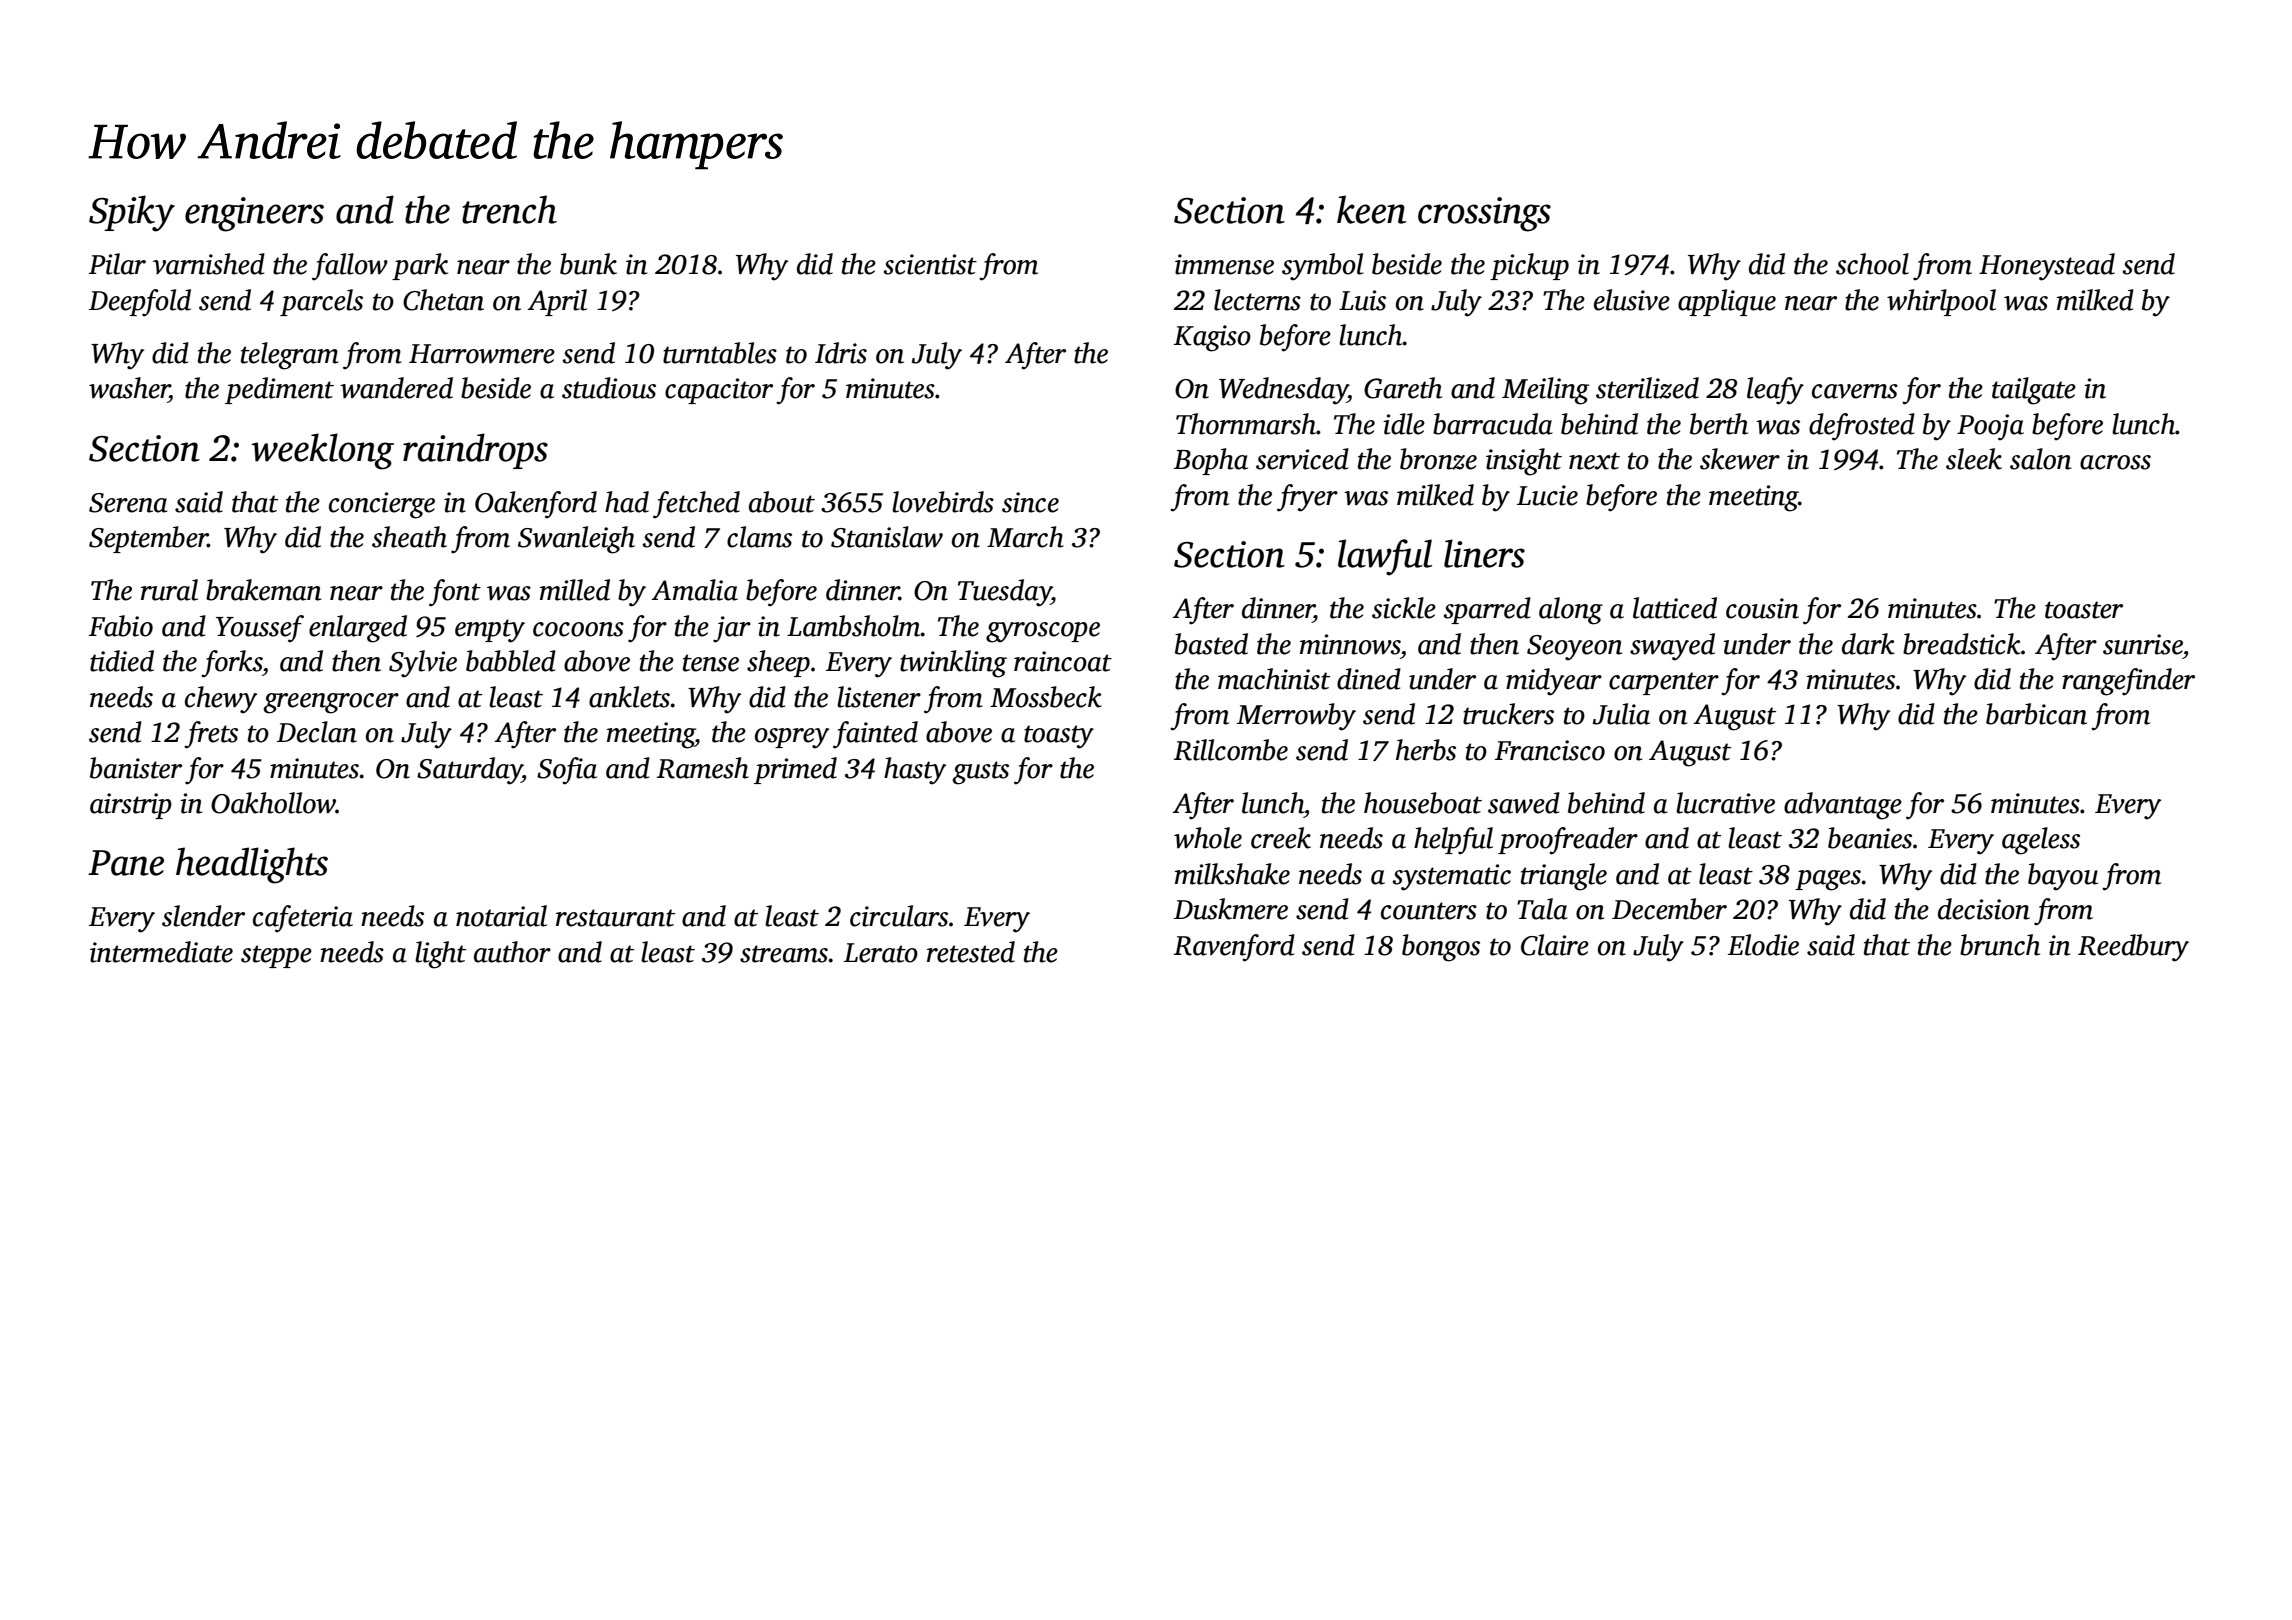 This document has height=1620, width=2292. What do you see at coordinates (129, 388) in the document?
I see `washer` at bounding box center [129, 388].
